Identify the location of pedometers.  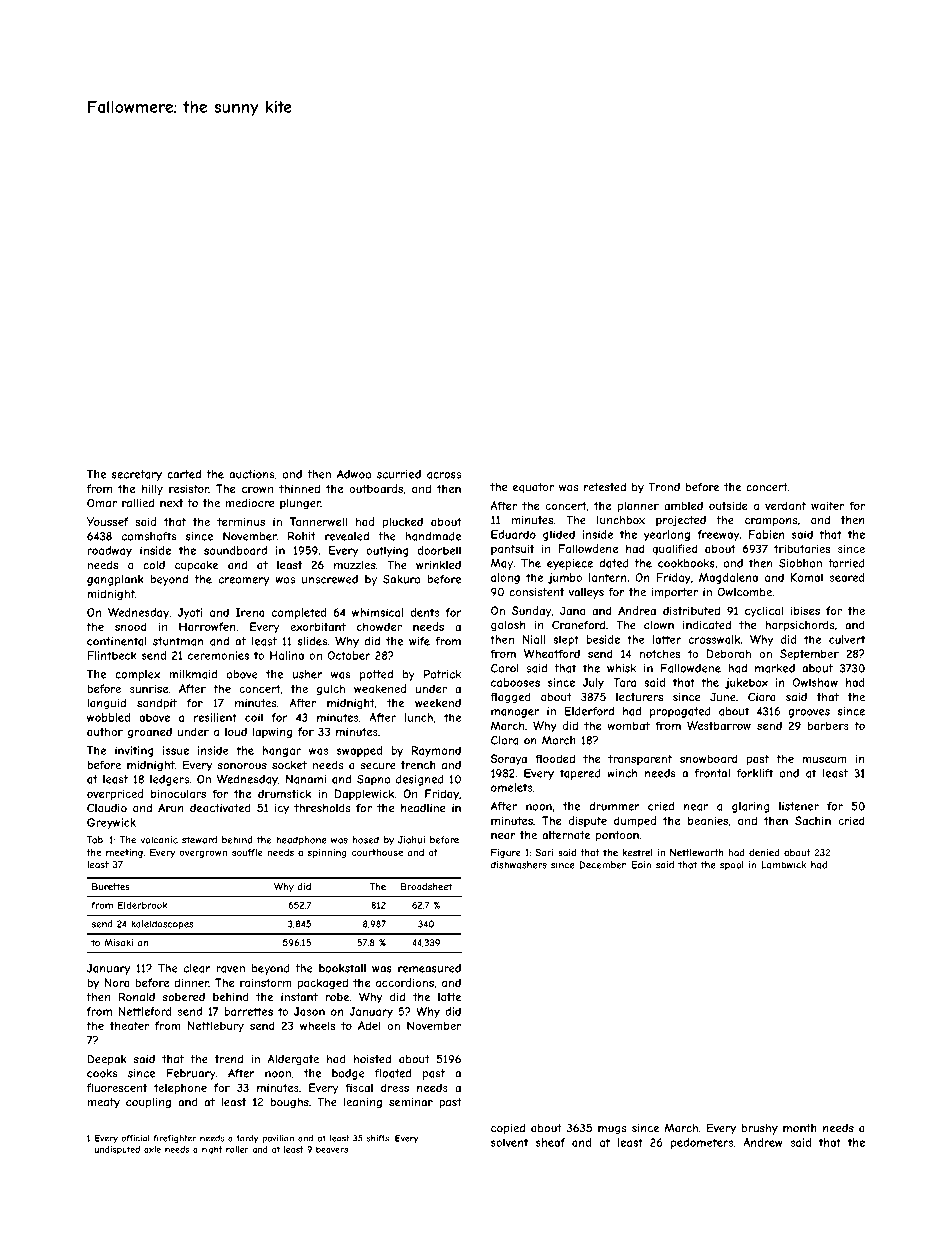
(702, 1143).
